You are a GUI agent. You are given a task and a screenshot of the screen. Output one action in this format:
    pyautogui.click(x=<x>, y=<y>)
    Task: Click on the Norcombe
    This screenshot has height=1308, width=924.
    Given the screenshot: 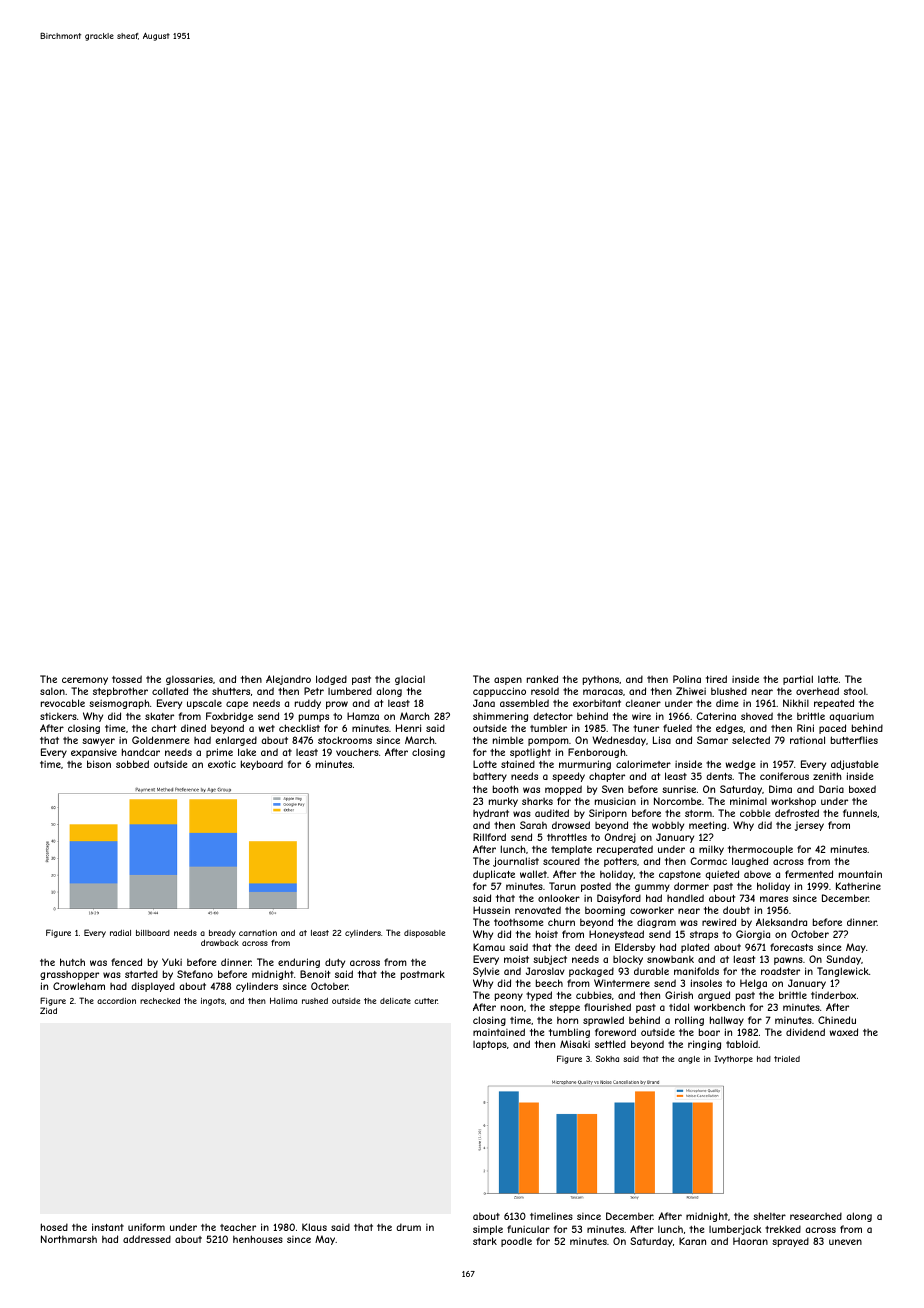 What is the action you would take?
    pyautogui.click(x=677, y=801)
